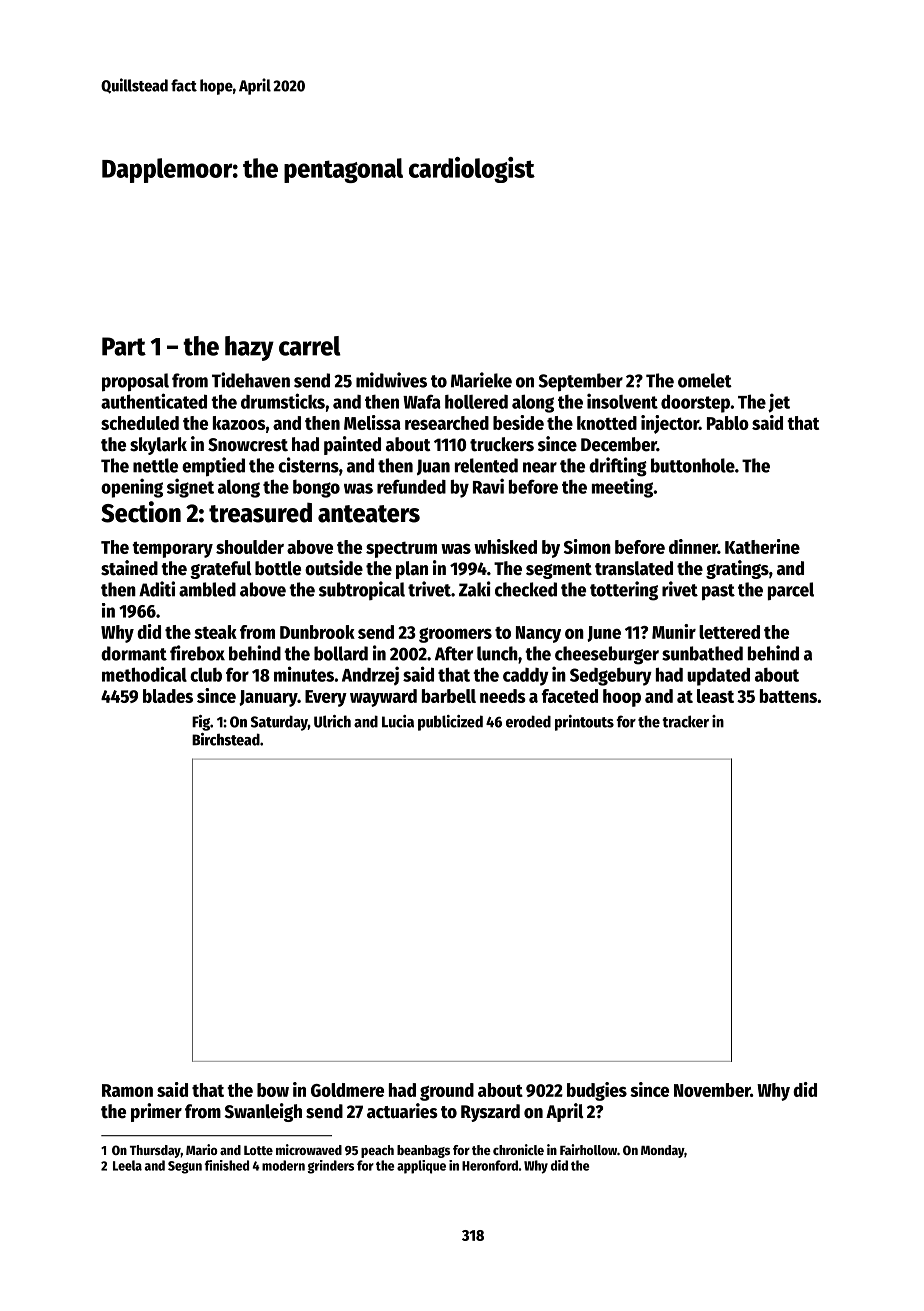  What do you see at coordinates (283, 1165) in the image?
I see `modern` at bounding box center [283, 1165].
